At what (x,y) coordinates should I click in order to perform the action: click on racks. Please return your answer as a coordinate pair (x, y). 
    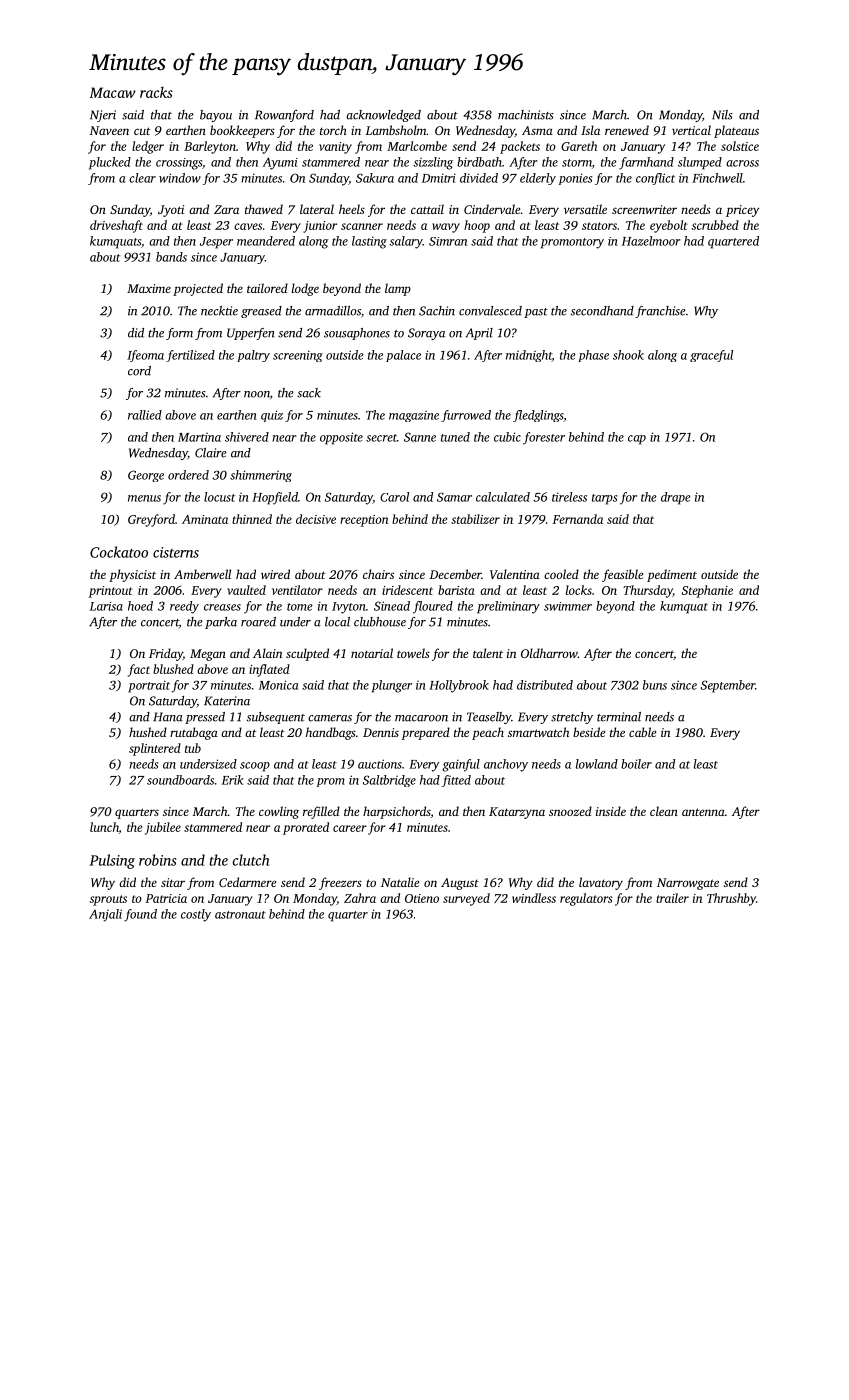
    Looking at the image, I should click on (156, 92).
